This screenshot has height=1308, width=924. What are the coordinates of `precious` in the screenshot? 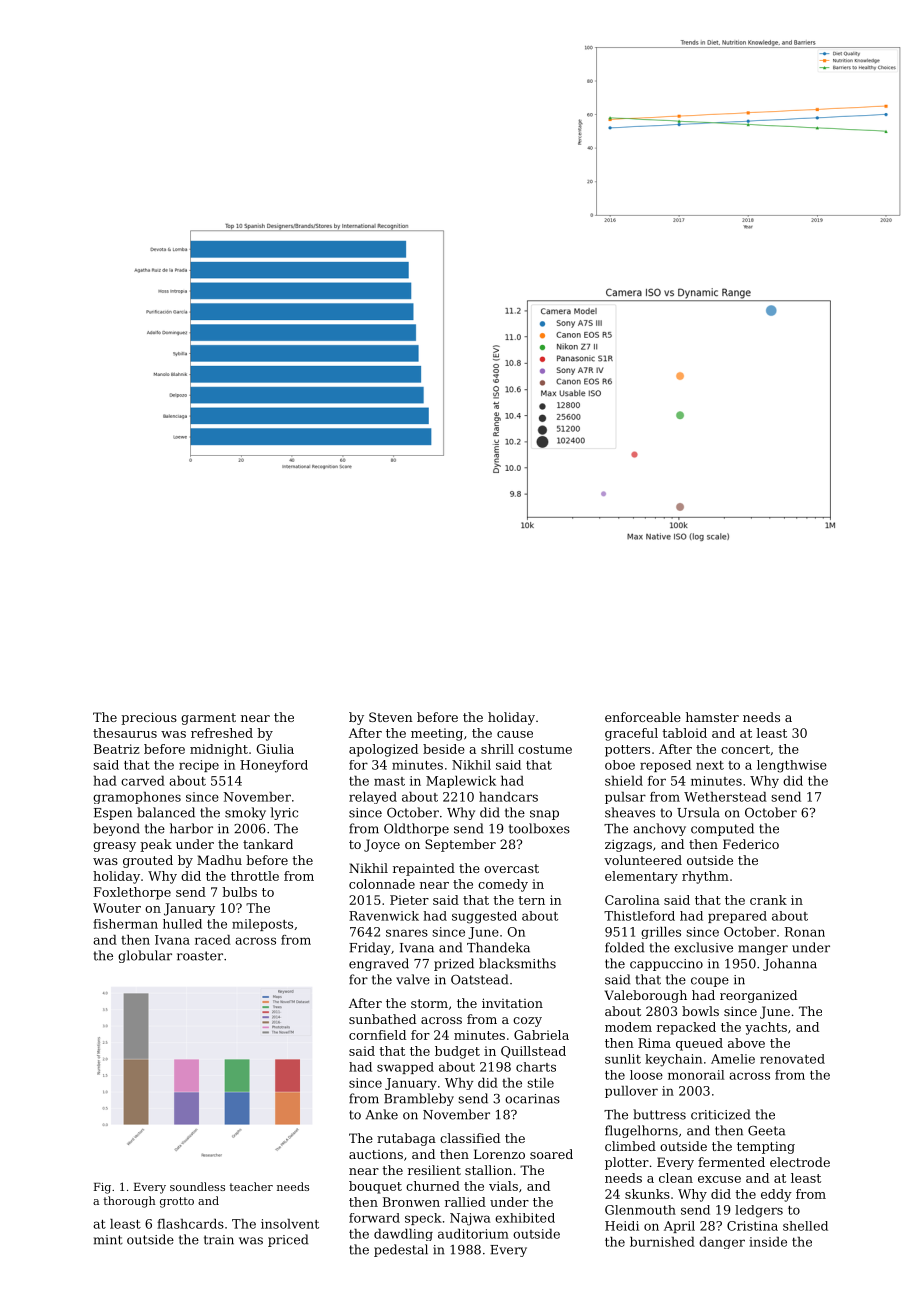 It's located at (149, 718).
